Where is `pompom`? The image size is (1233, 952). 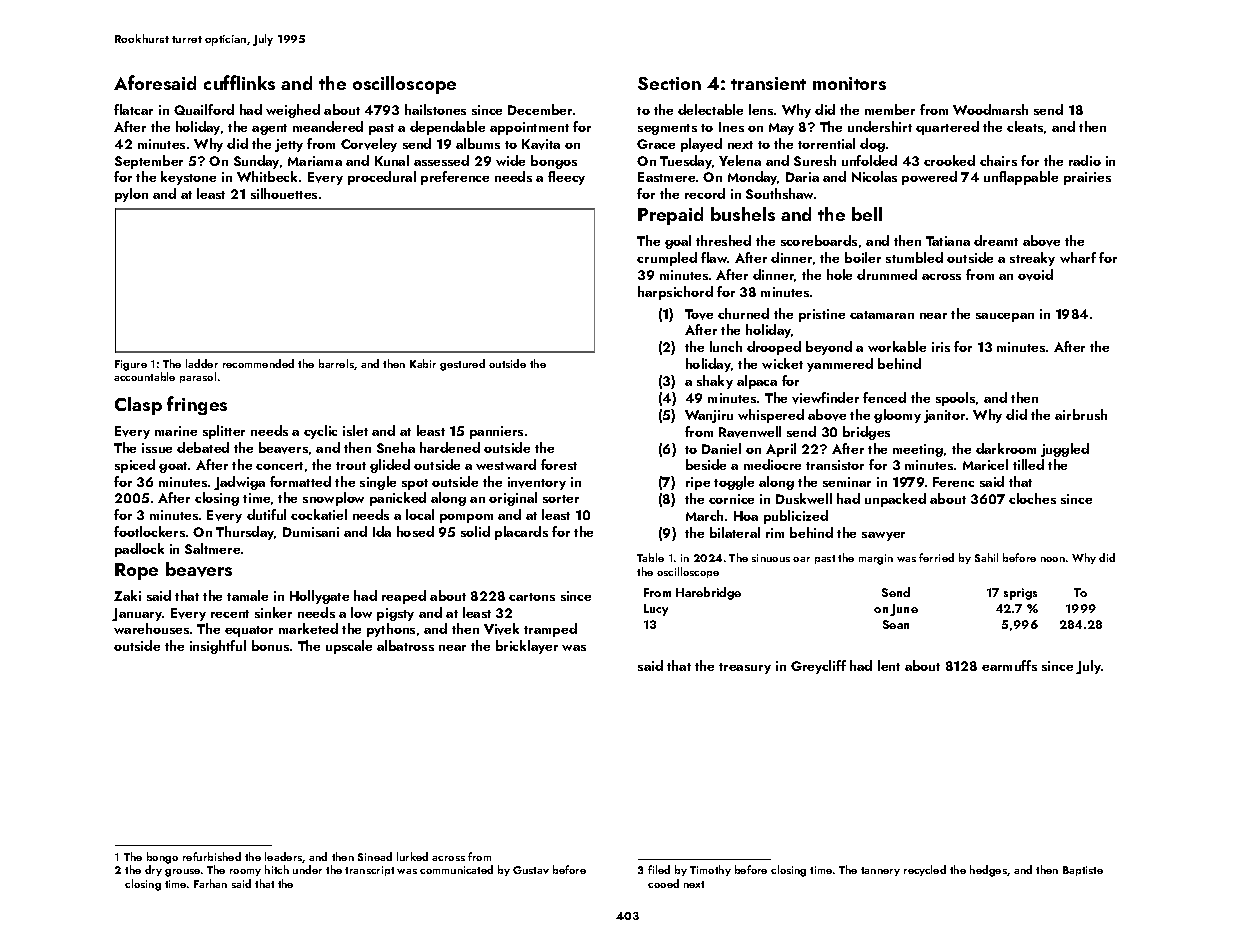 pompom is located at coordinates (466, 518).
